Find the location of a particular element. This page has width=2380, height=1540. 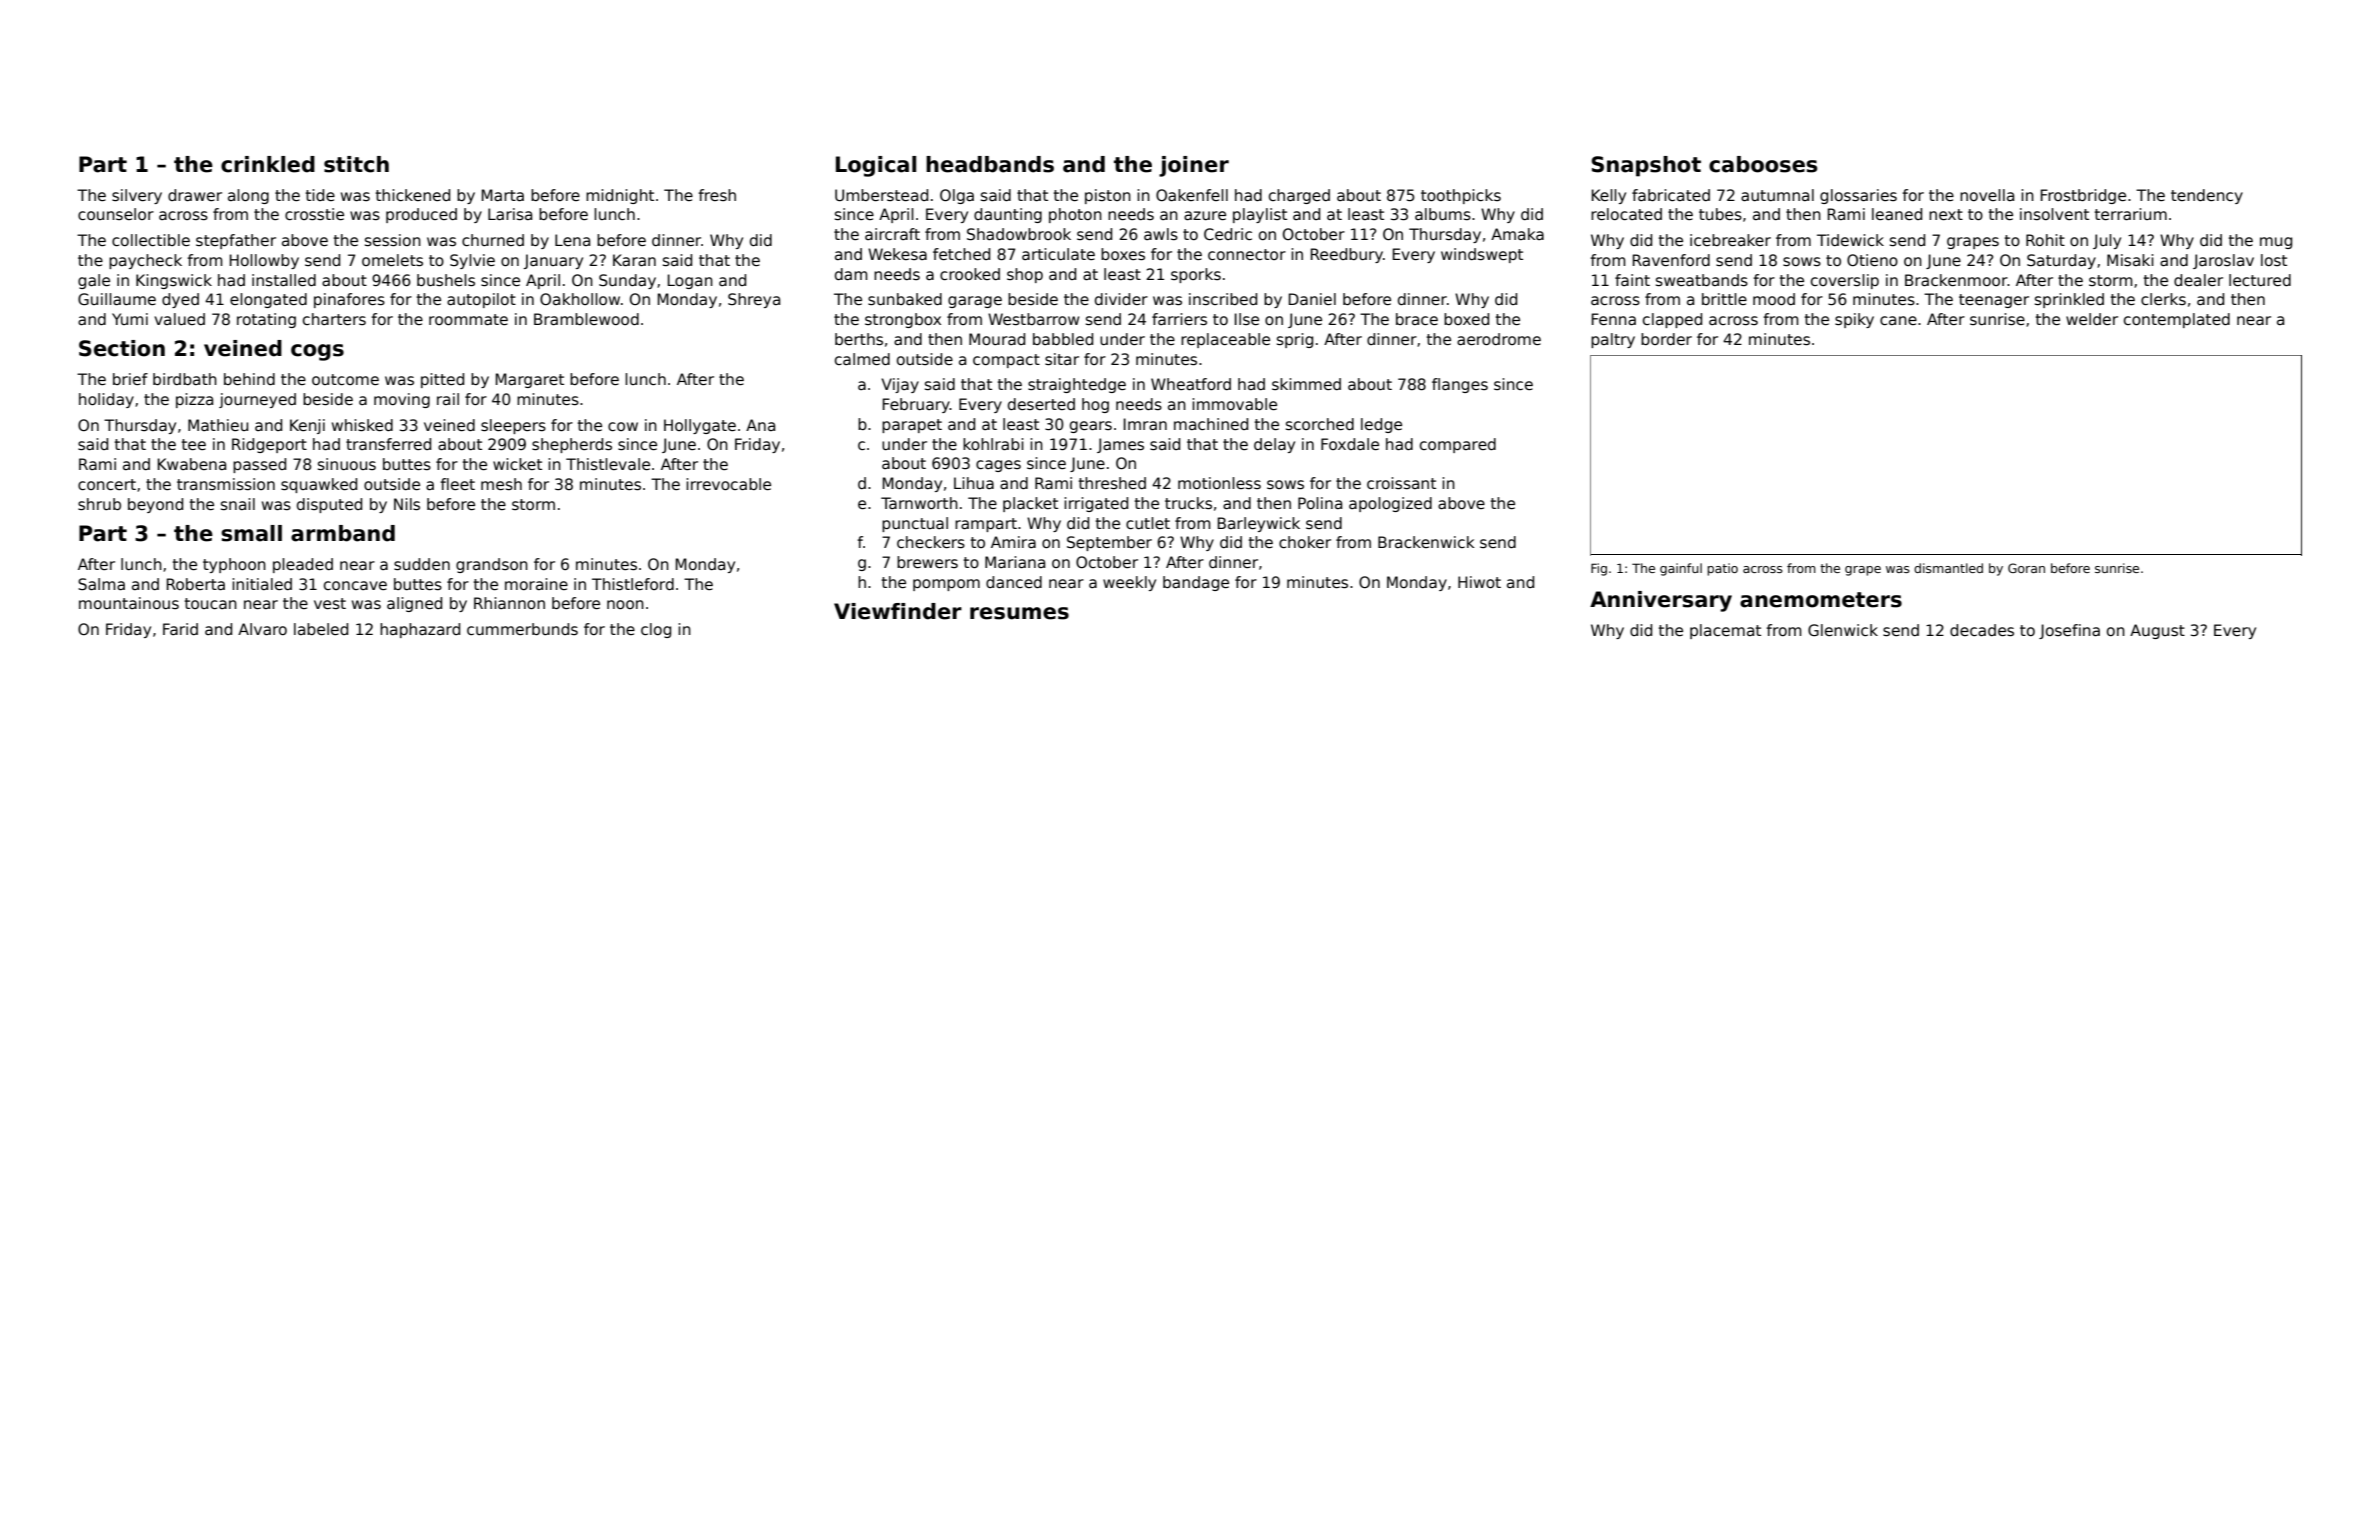

calmed is located at coordinates (862, 359).
